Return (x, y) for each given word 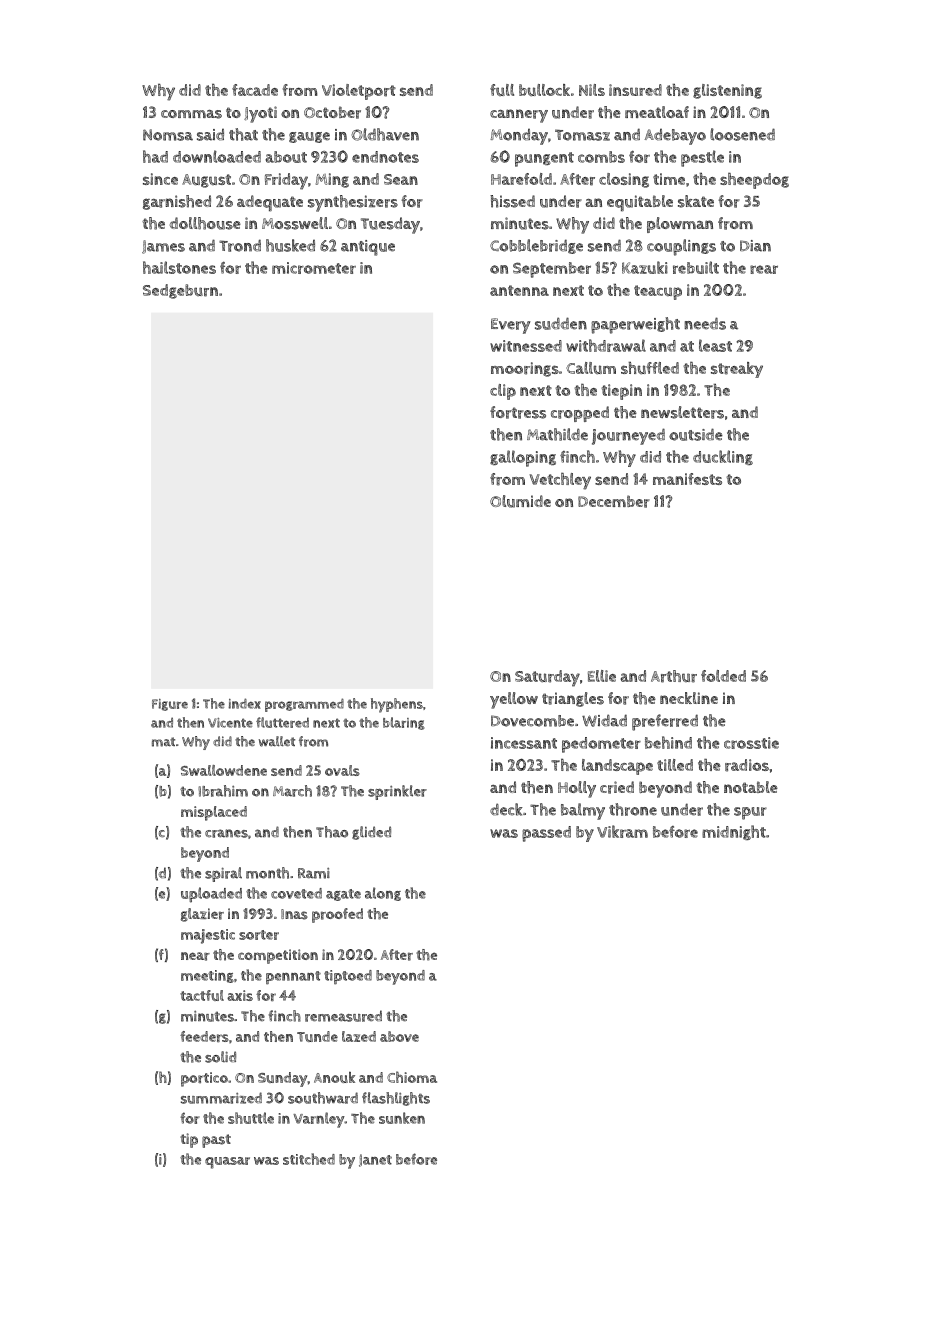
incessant (524, 743)
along (383, 894)
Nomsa (168, 135)
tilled (675, 765)
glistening (727, 91)
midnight (734, 832)
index (245, 703)
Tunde (317, 1036)
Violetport (359, 92)
